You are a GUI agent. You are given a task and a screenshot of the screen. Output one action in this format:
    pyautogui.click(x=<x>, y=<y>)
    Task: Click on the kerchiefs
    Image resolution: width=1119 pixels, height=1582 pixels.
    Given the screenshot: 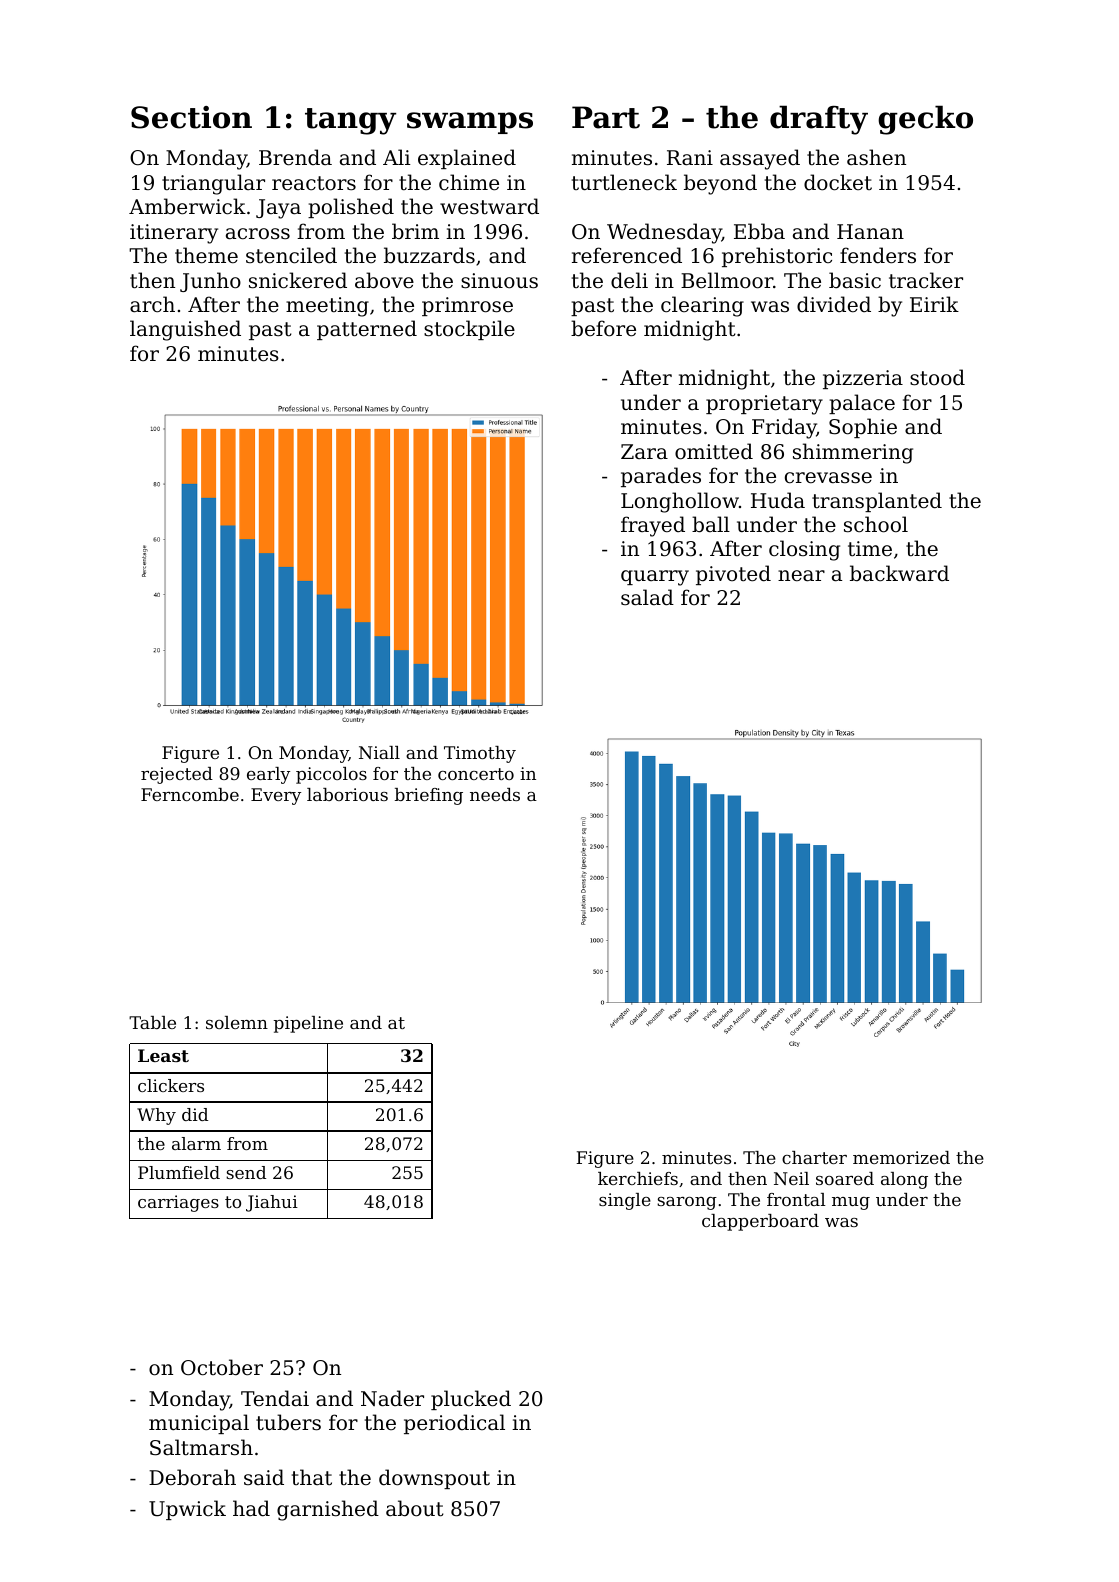 What is the action you would take?
    pyautogui.click(x=638, y=1178)
